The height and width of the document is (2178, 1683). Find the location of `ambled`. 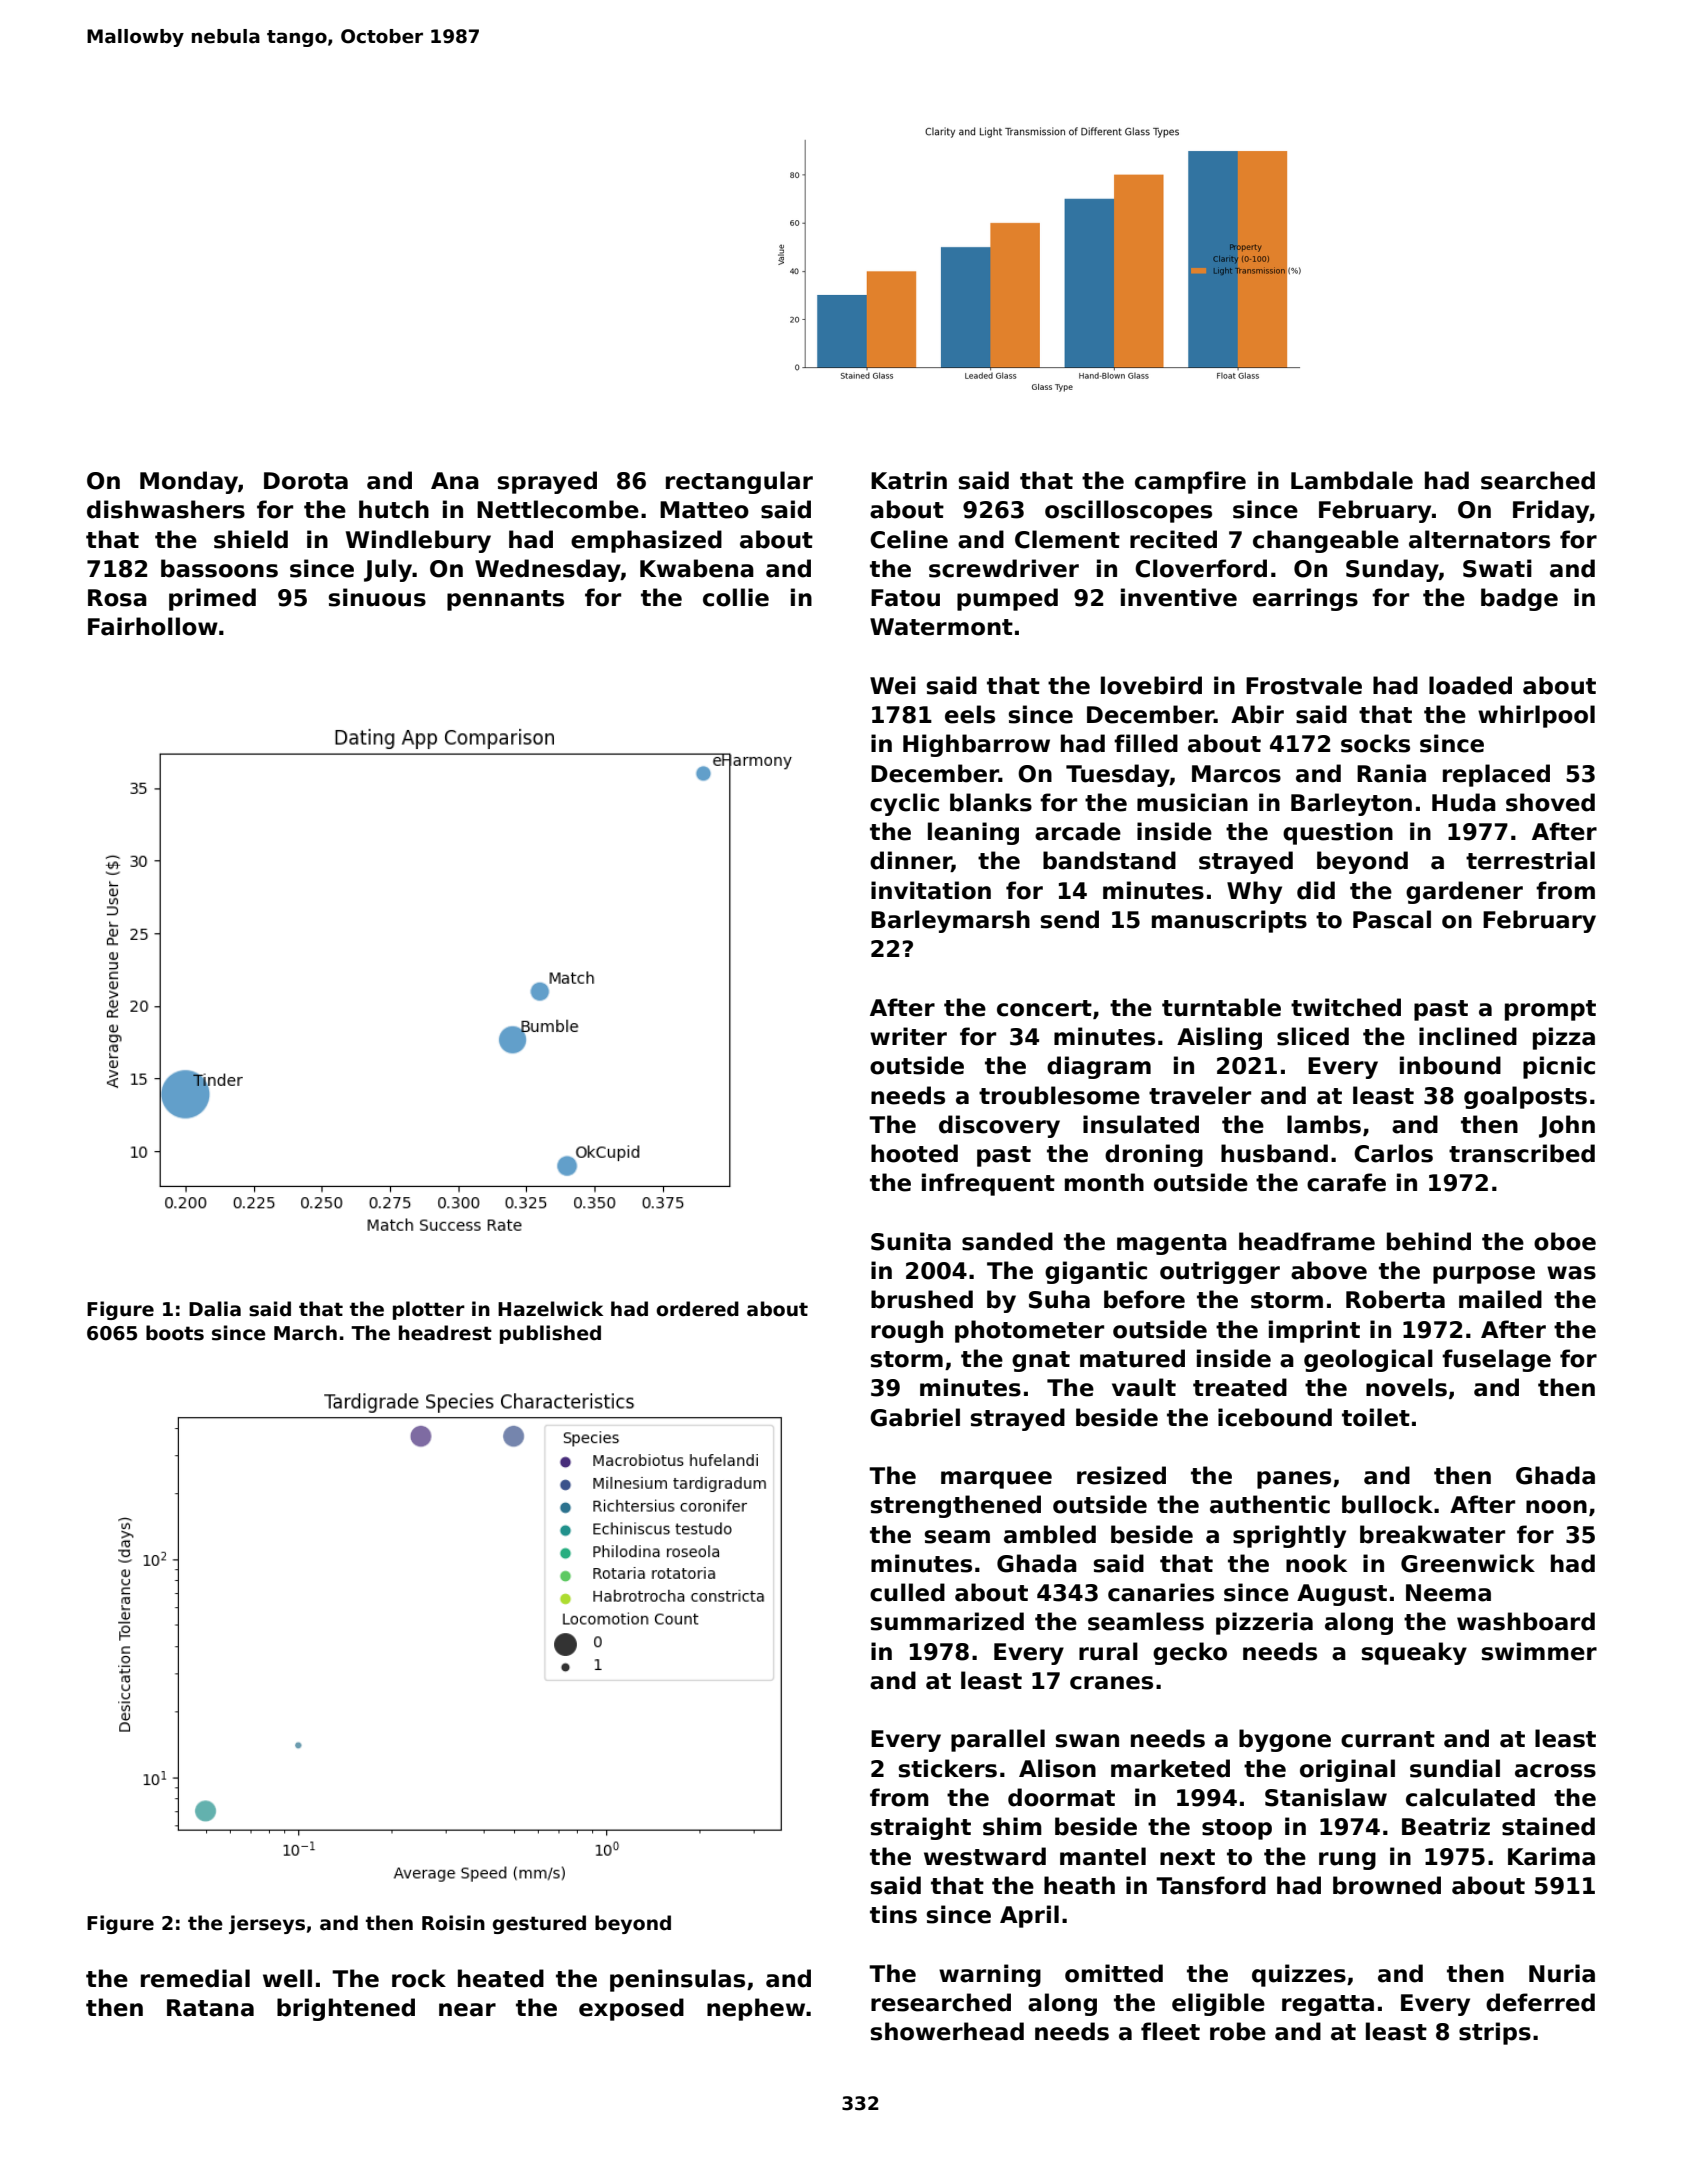

ambled is located at coordinates (1050, 1534).
